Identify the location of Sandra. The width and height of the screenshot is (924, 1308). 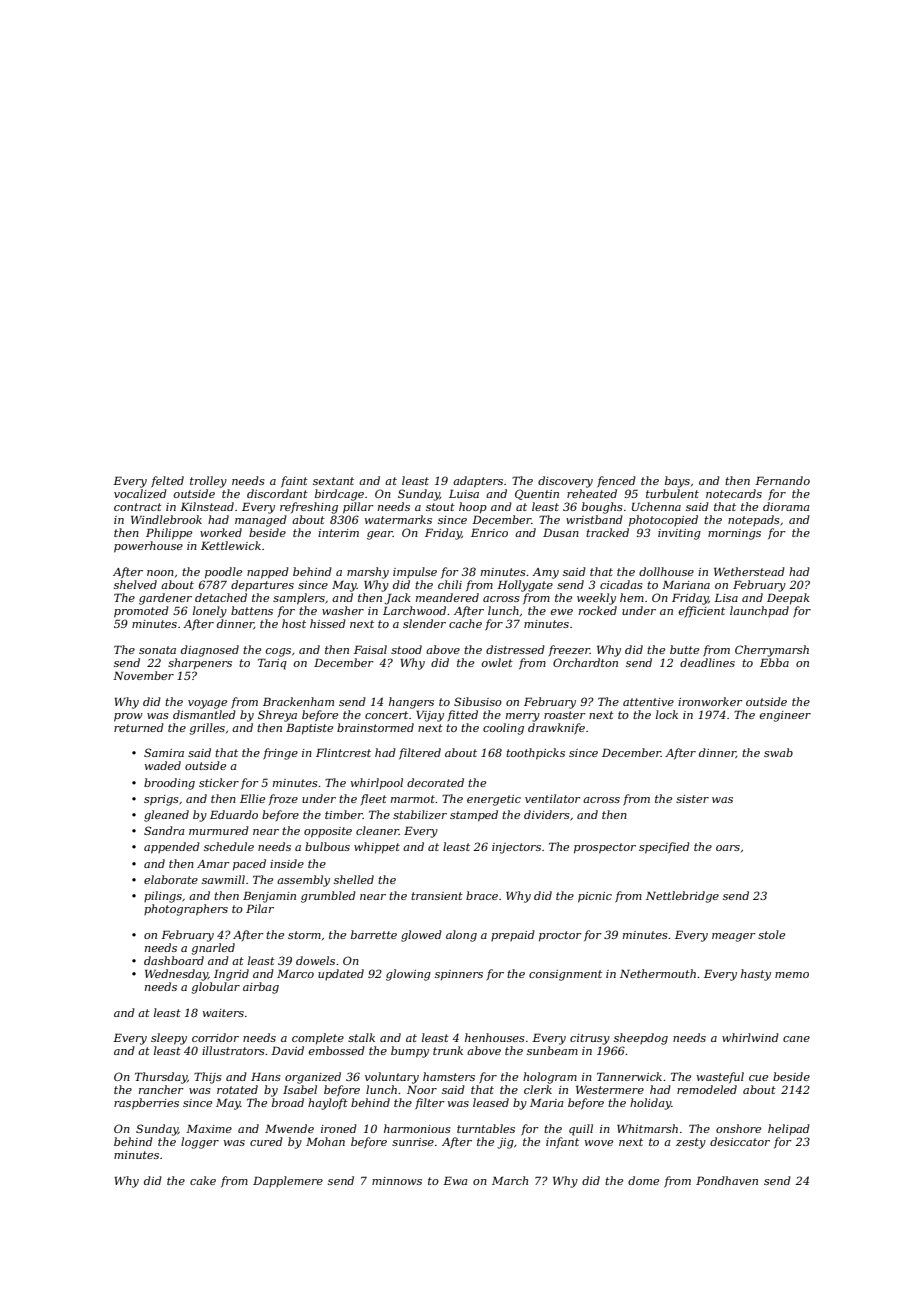
(164, 830).
